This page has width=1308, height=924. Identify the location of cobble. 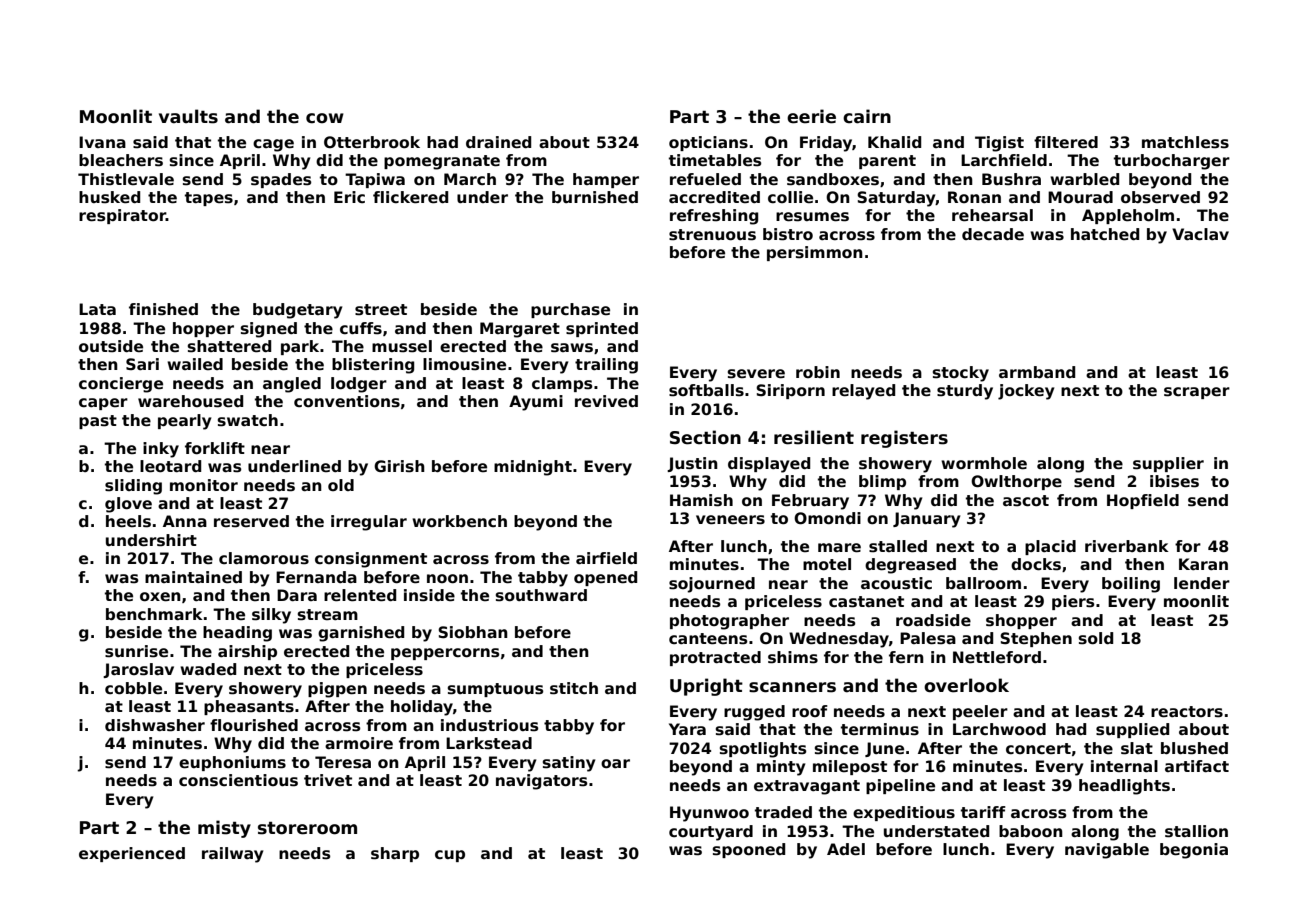
(133, 688).
